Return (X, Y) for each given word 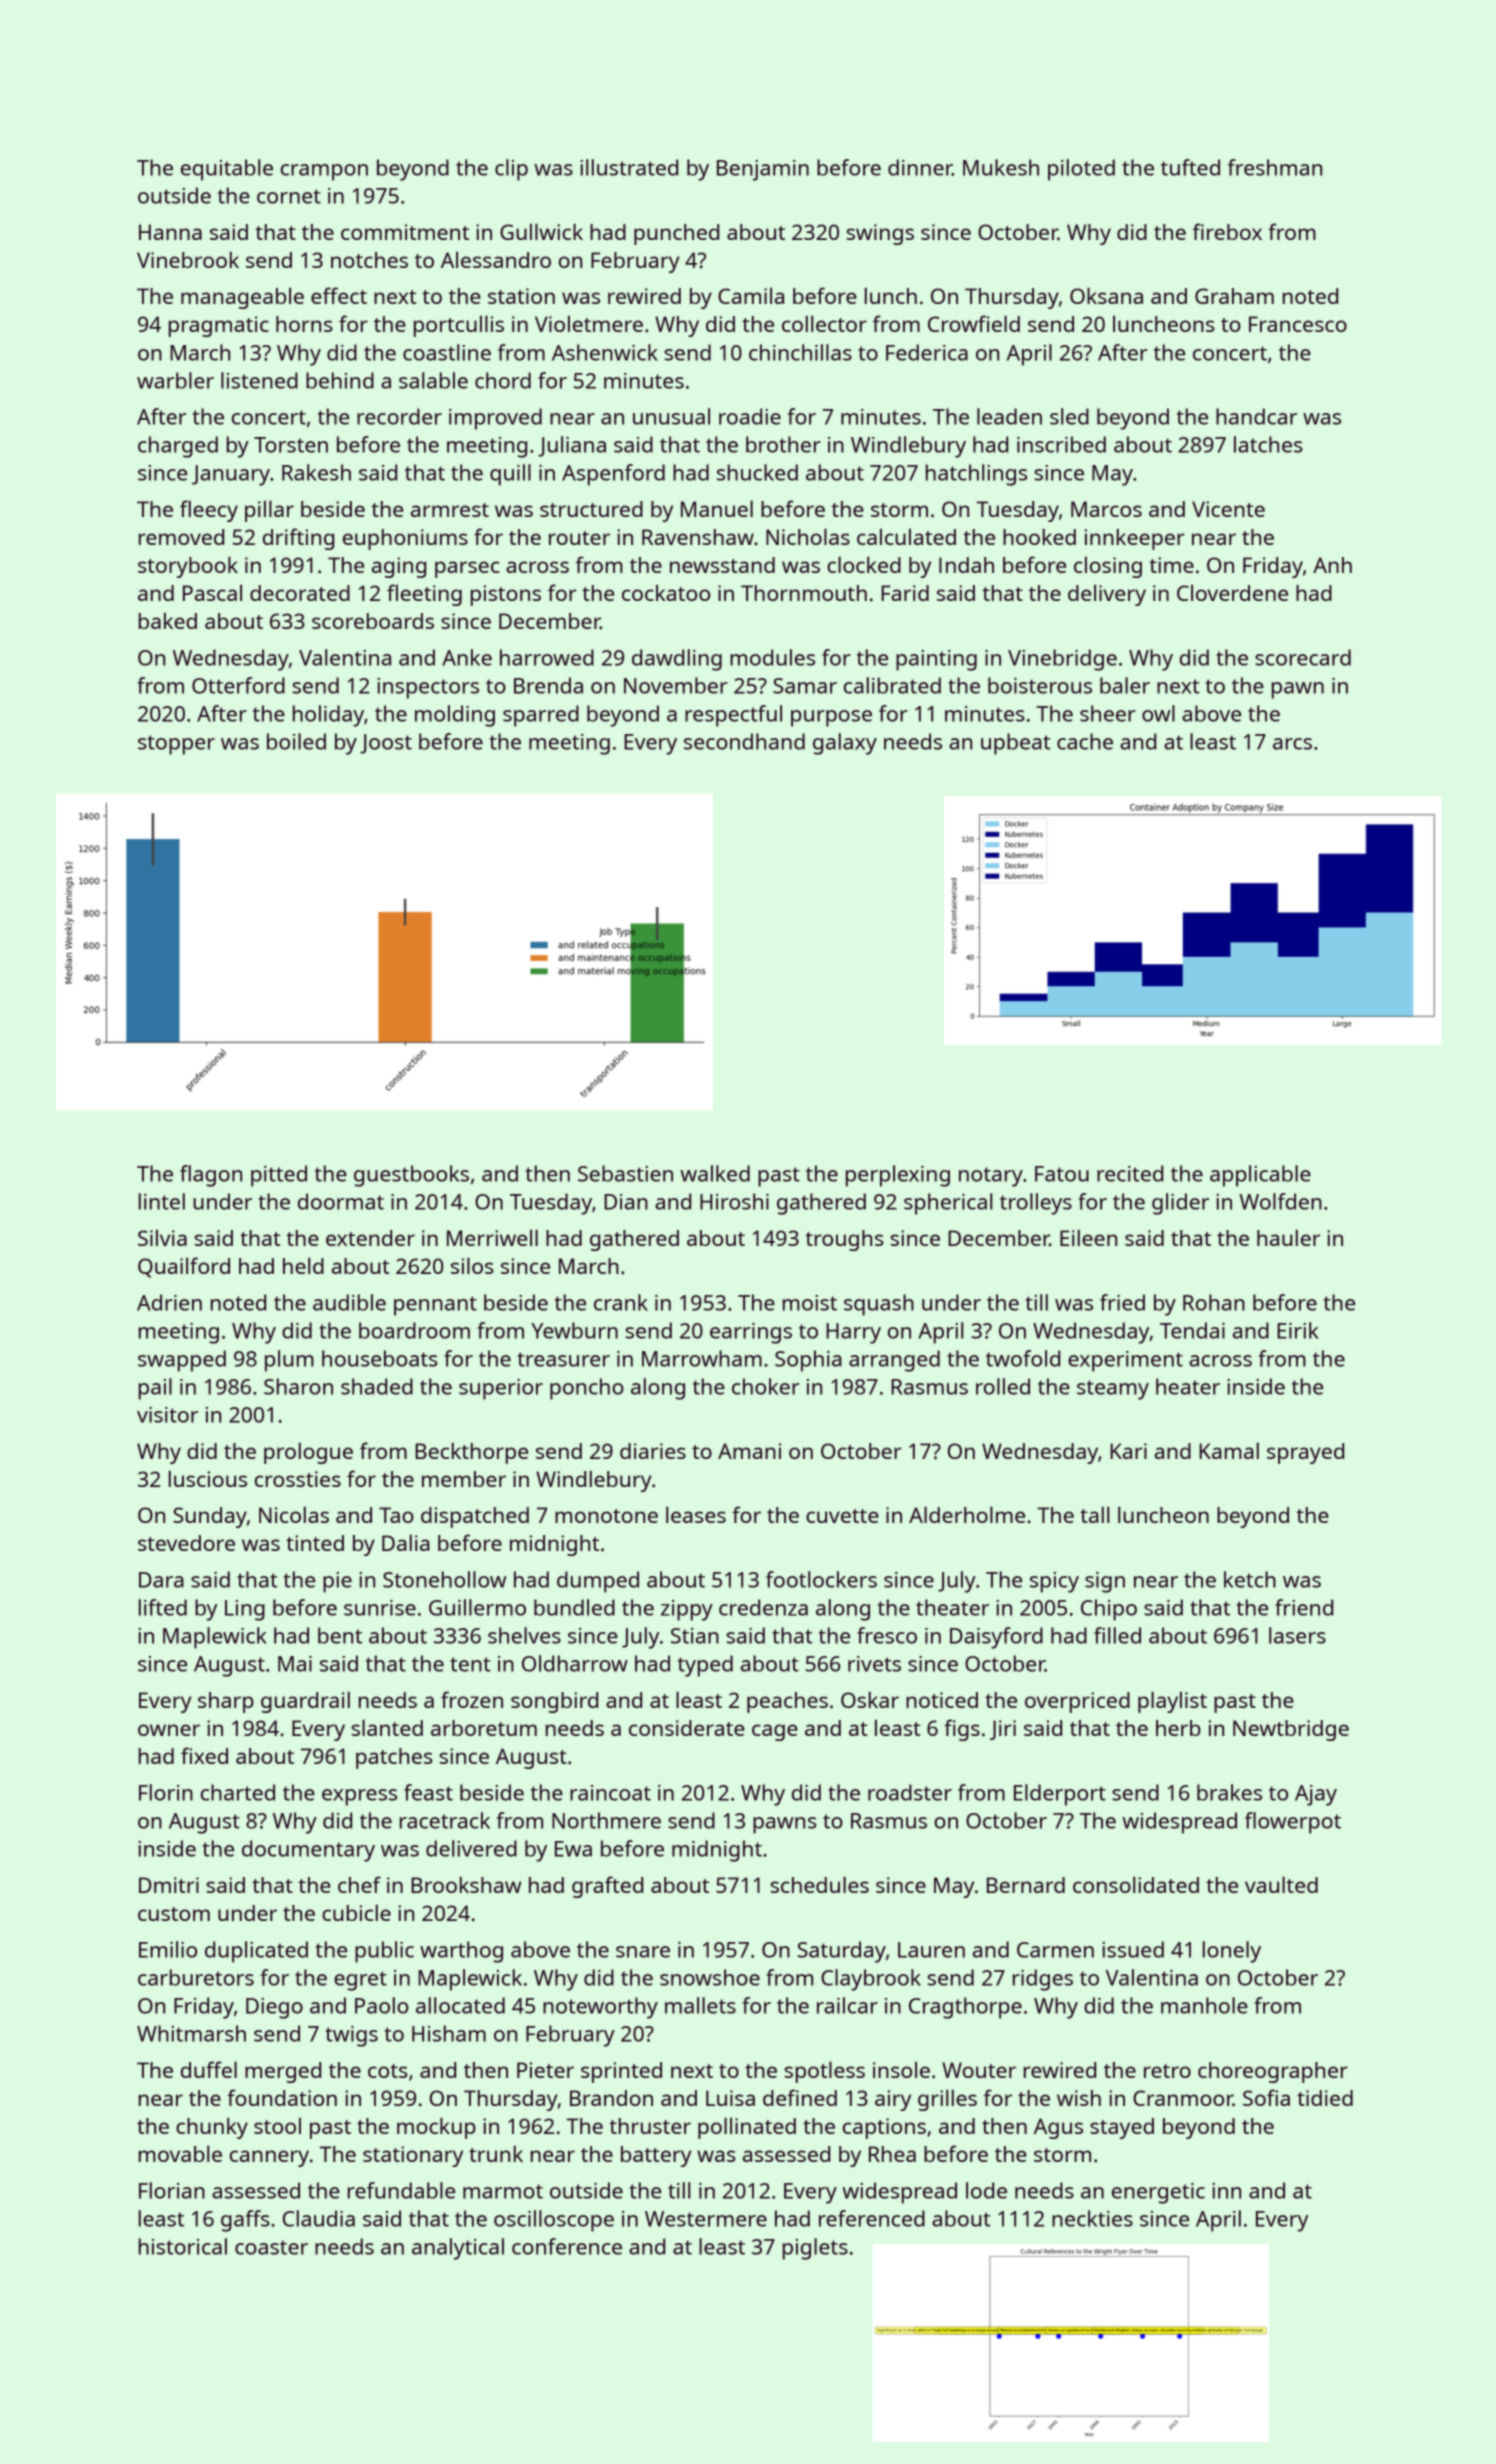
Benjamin (763, 170)
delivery (1107, 595)
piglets (815, 2249)
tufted (1190, 167)
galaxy (845, 744)
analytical (458, 2249)
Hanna (170, 232)
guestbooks (411, 1176)
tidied (1325, 2098)
